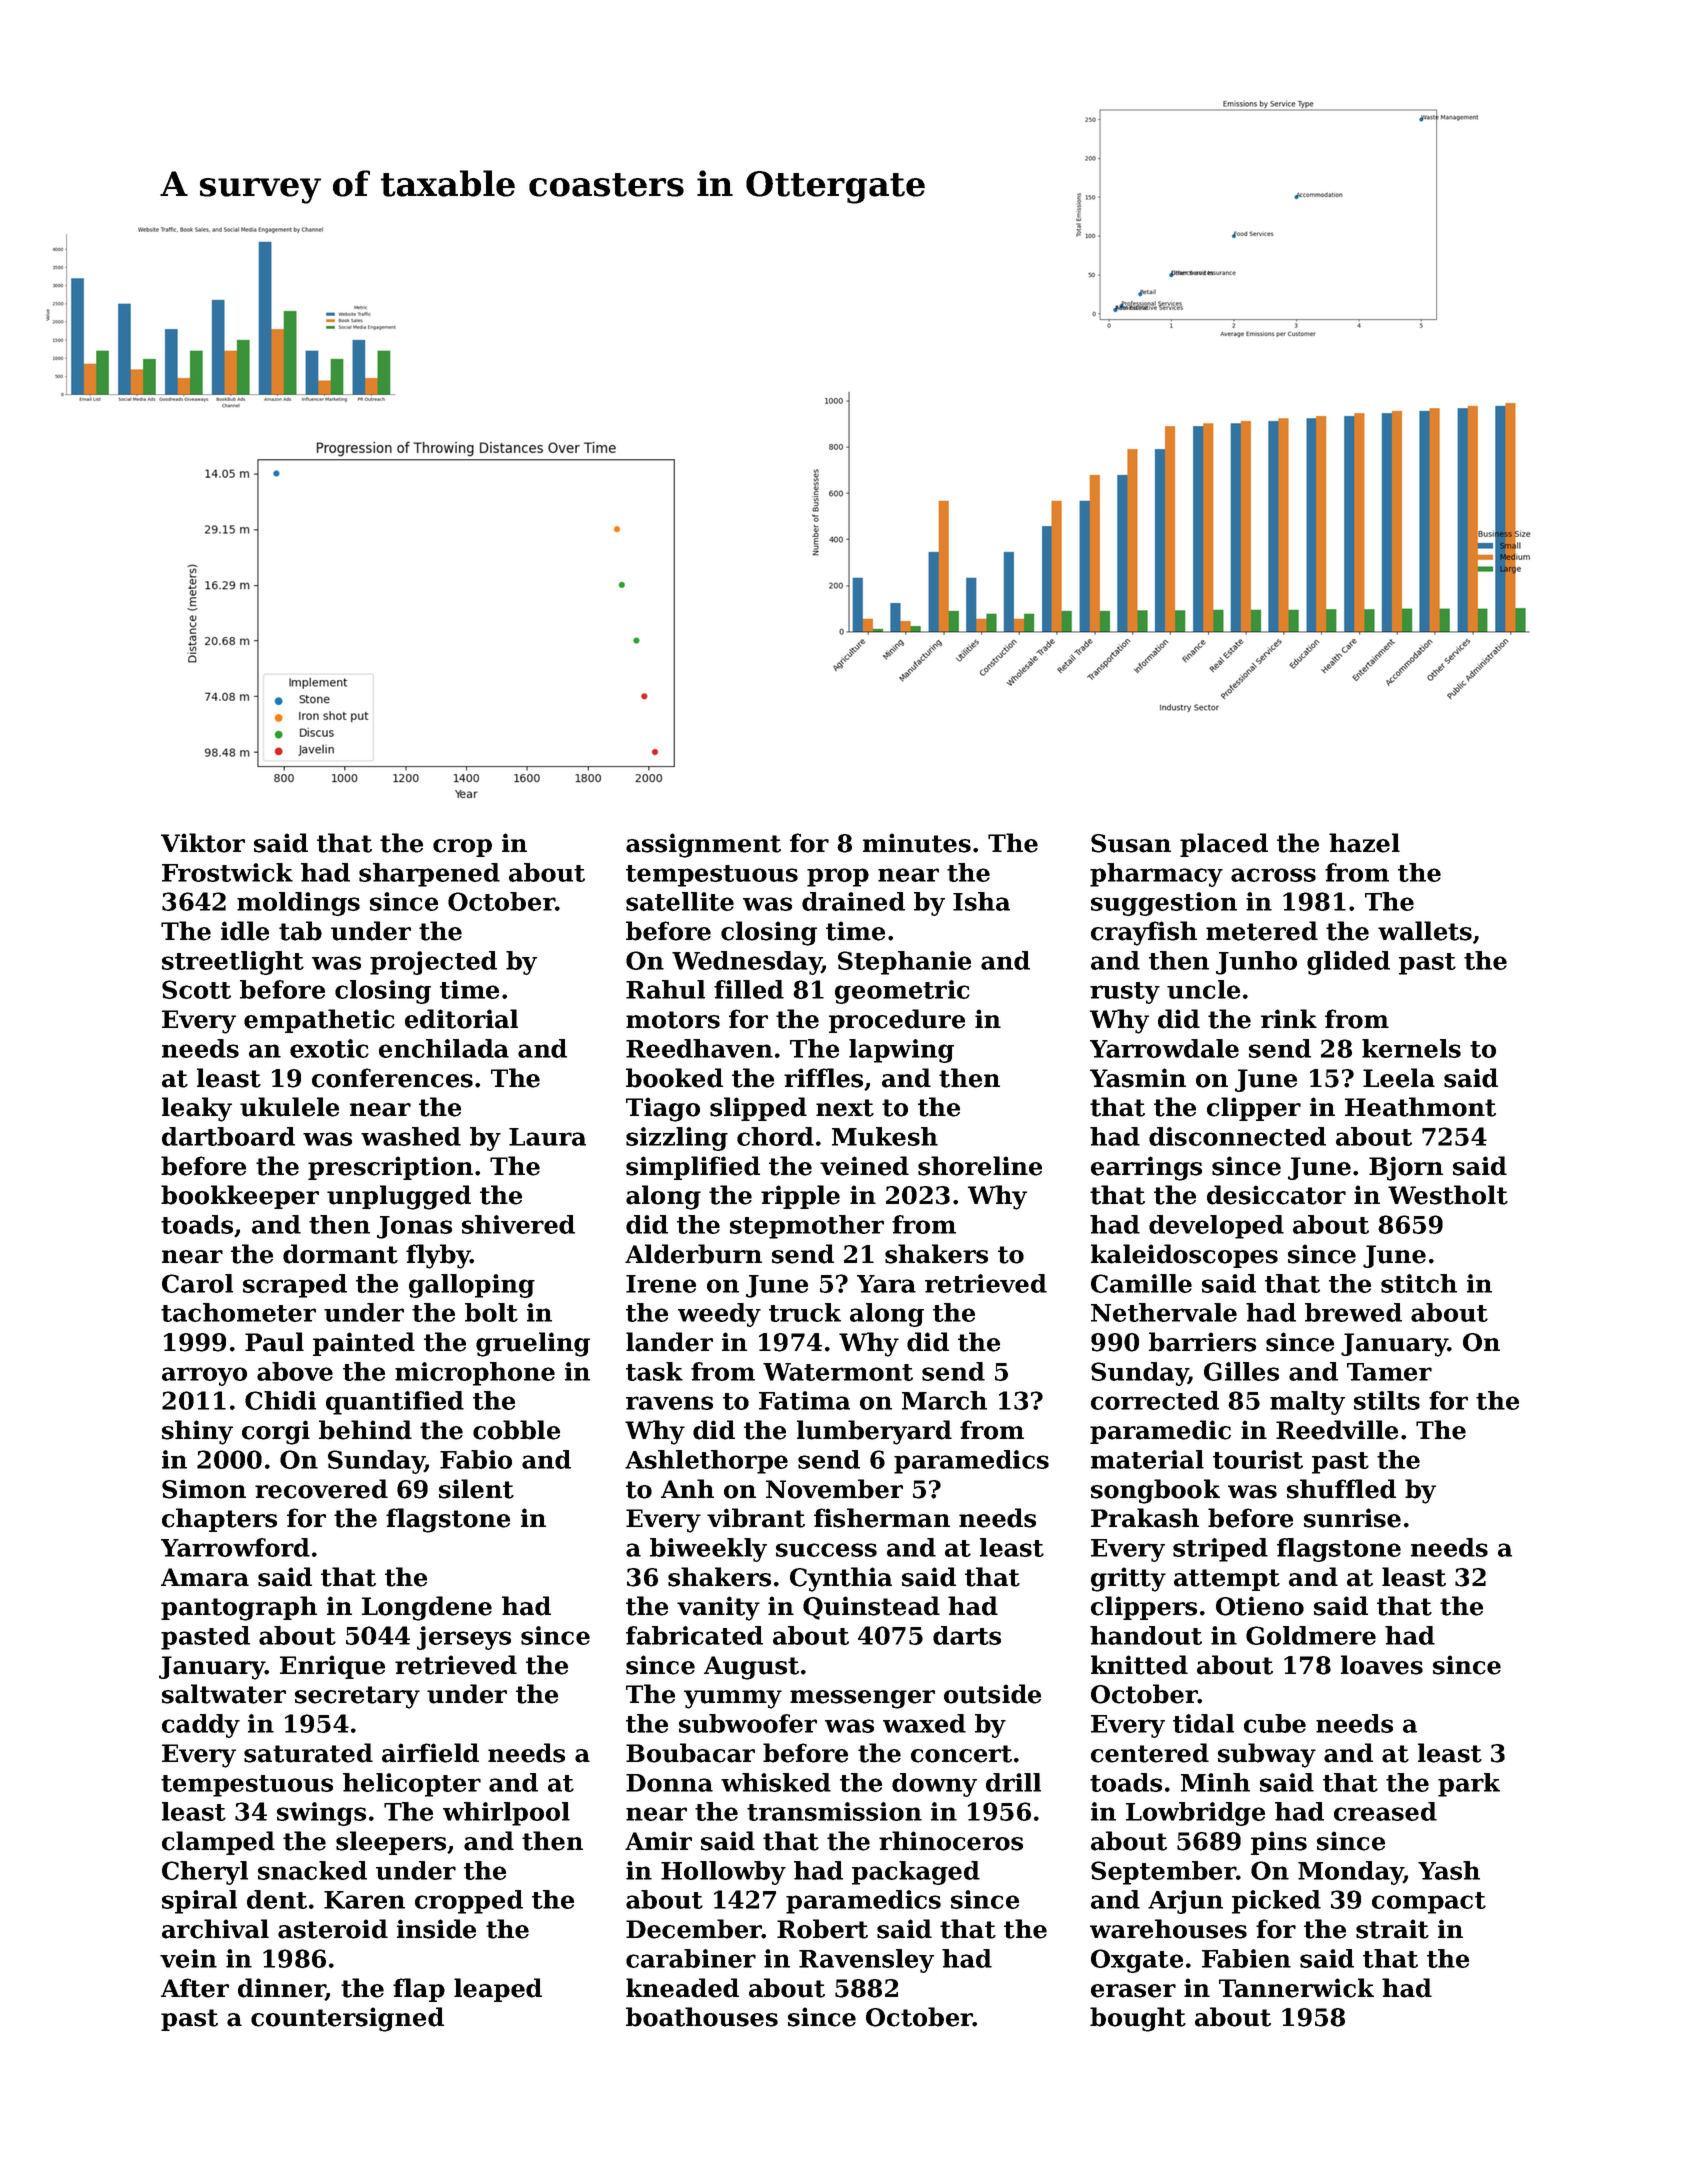 The height and width of the image is (2178, 1683). I want to click on projected, so click(433, 963).
